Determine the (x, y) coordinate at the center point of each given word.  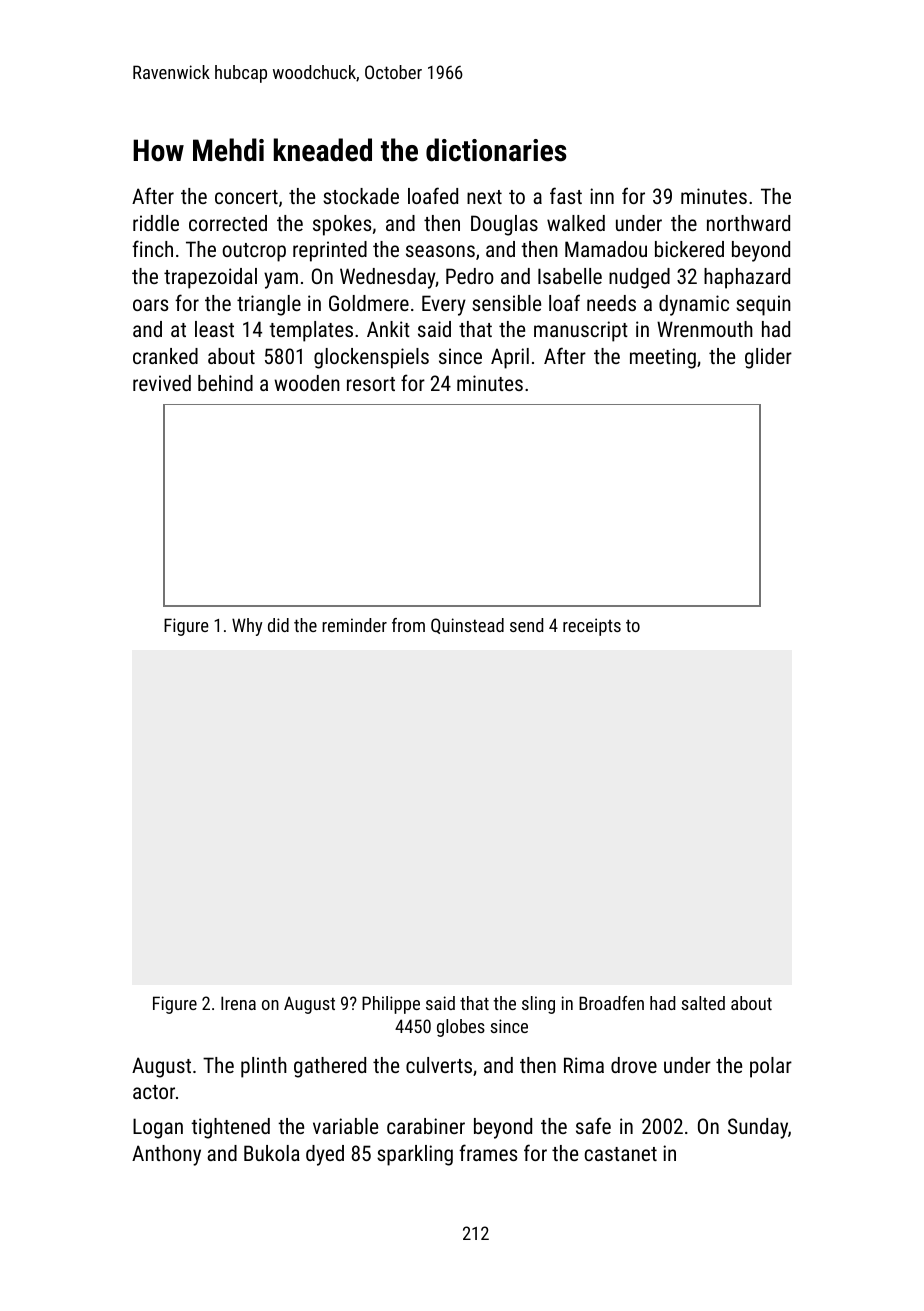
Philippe (391, 1005)
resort (371, 384)
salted (703, 1003)
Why (247, 627)
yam (281, 280)
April (510, 358)
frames (488, 1152)
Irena (238, 1003)
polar (771, 1067)
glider (768, 358)
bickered (689, 249)
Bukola (272, 1153)
